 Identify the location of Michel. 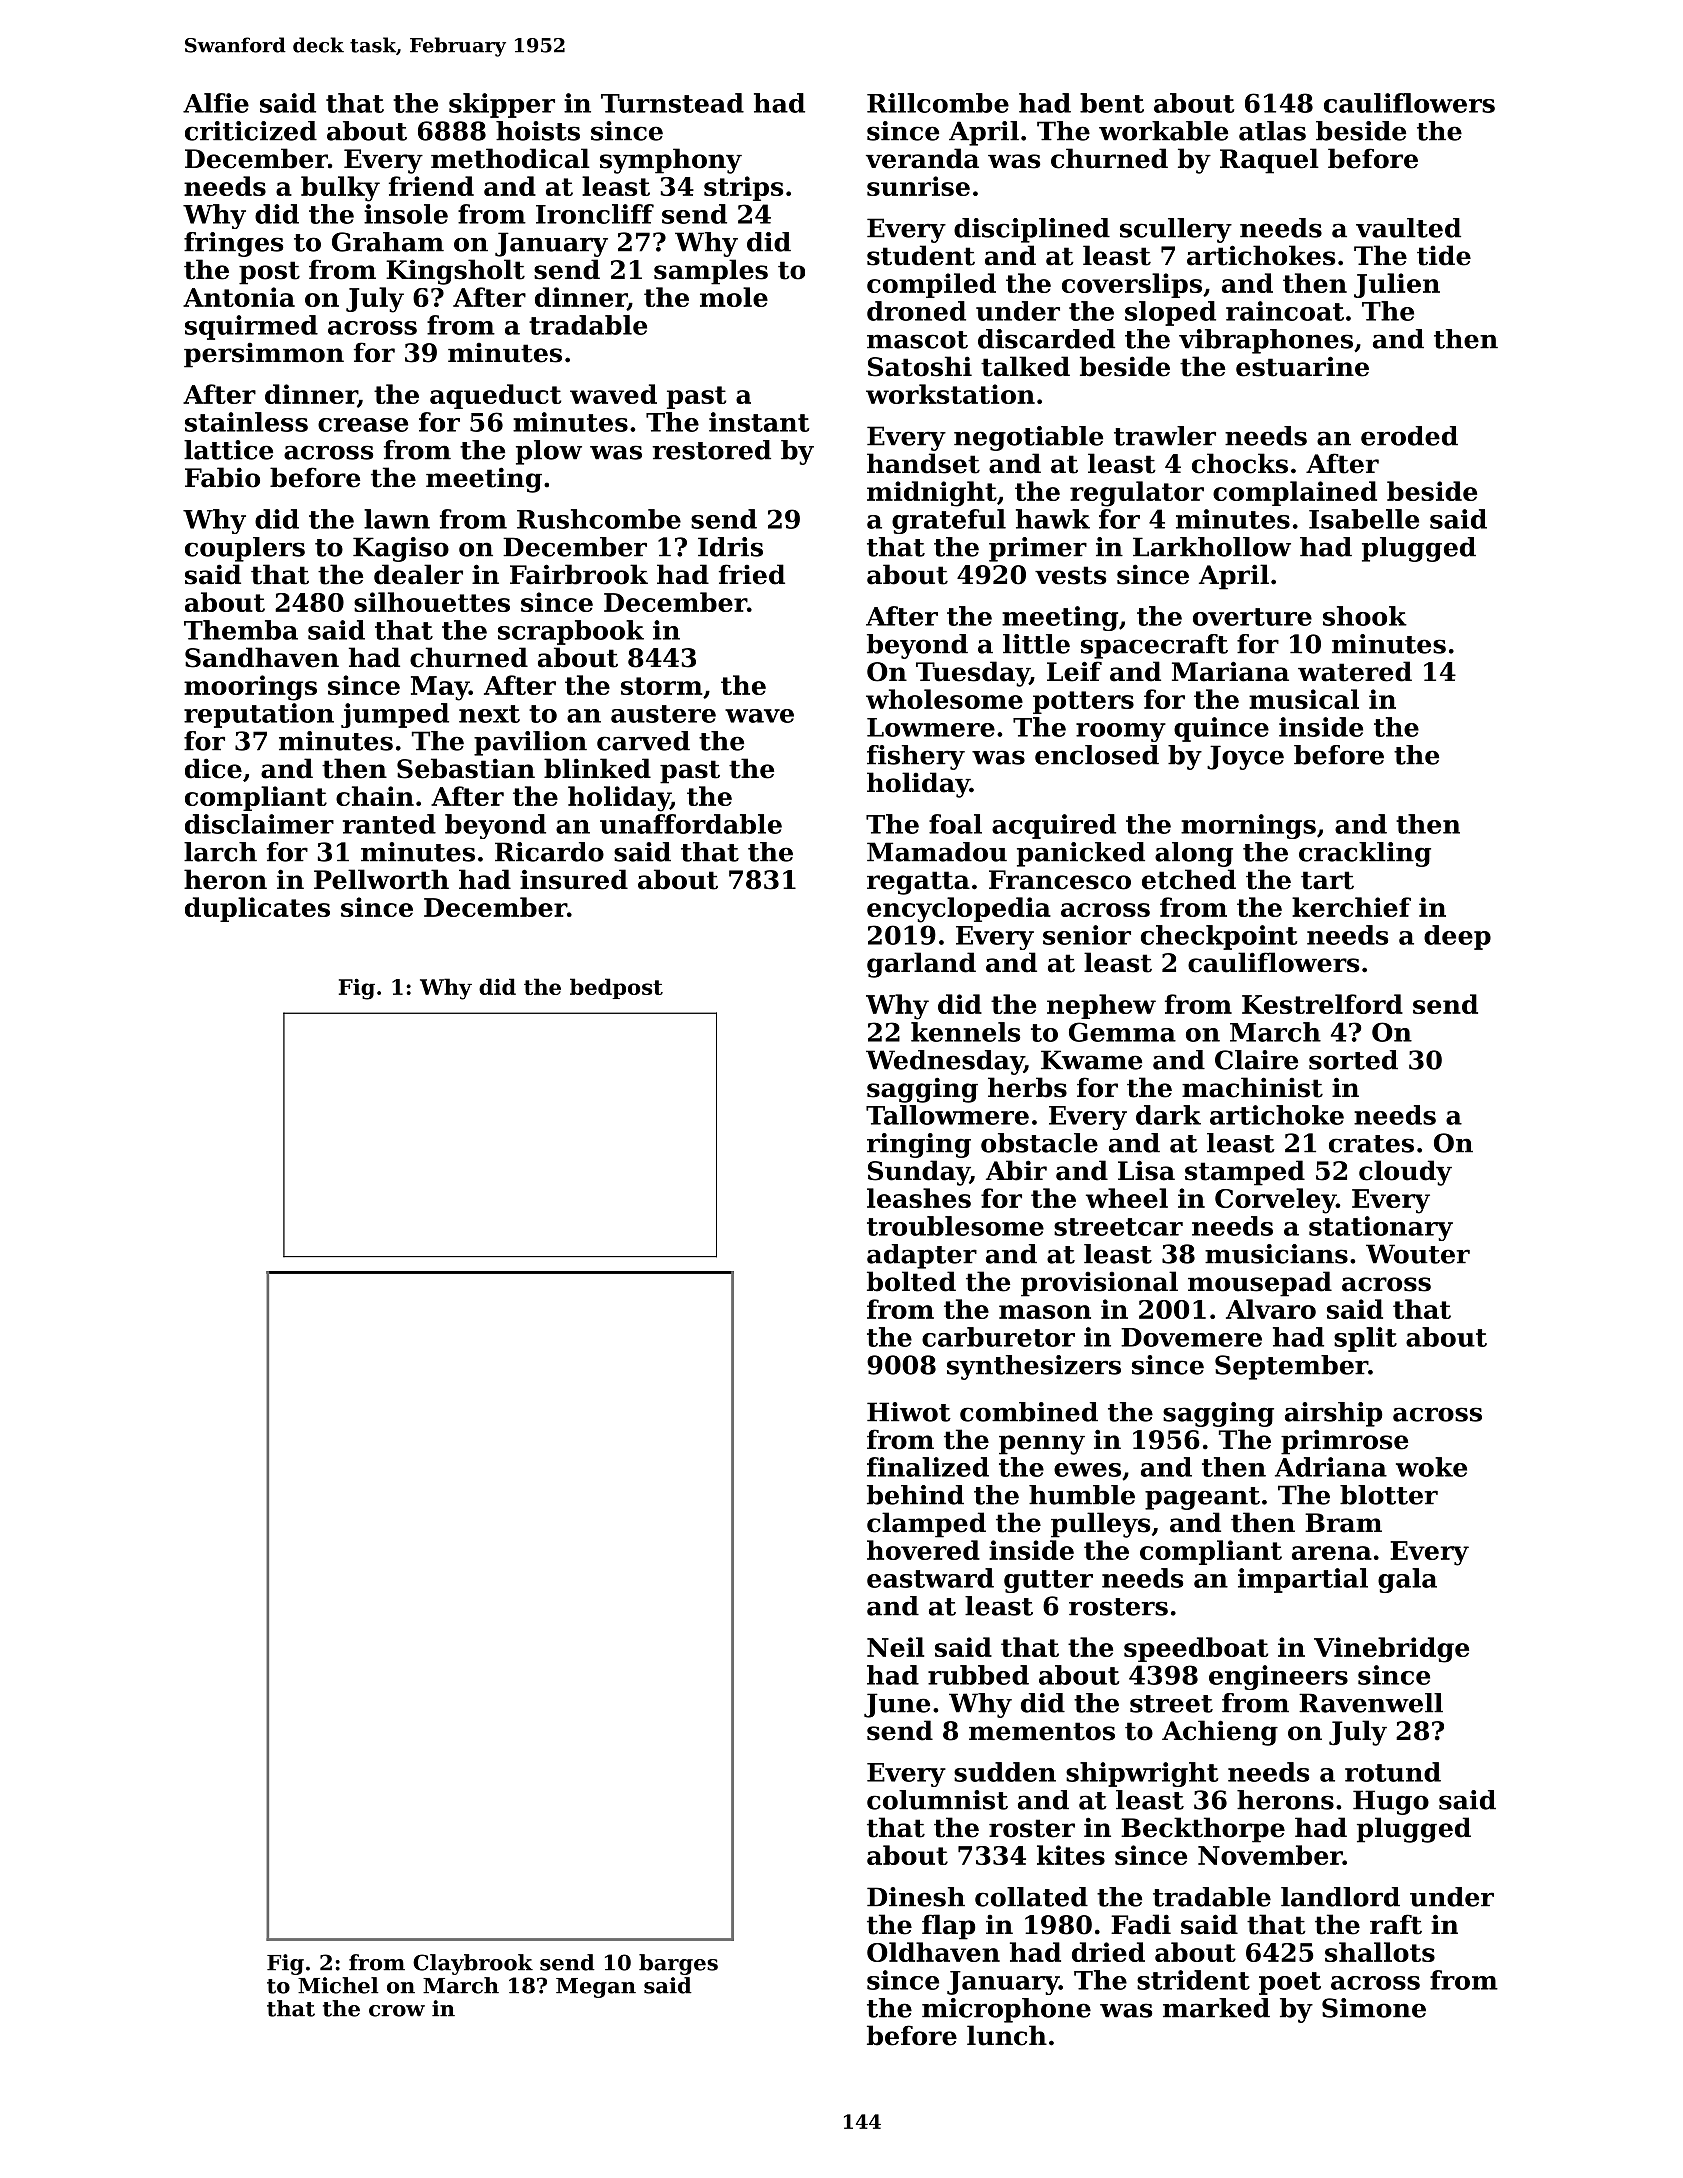
(338, 1985).
